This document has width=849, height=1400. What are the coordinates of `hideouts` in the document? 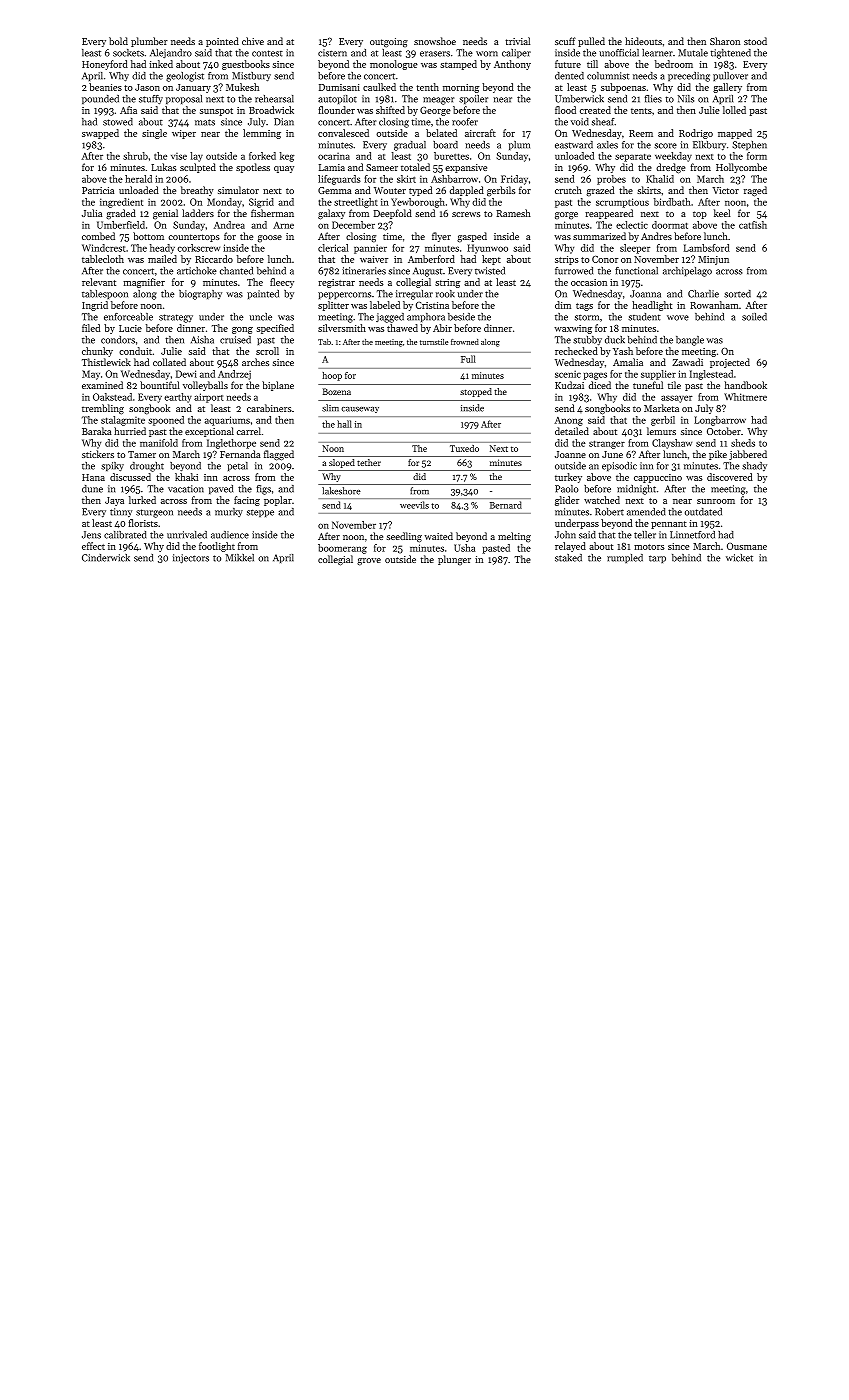 It's located at (643, 41).
